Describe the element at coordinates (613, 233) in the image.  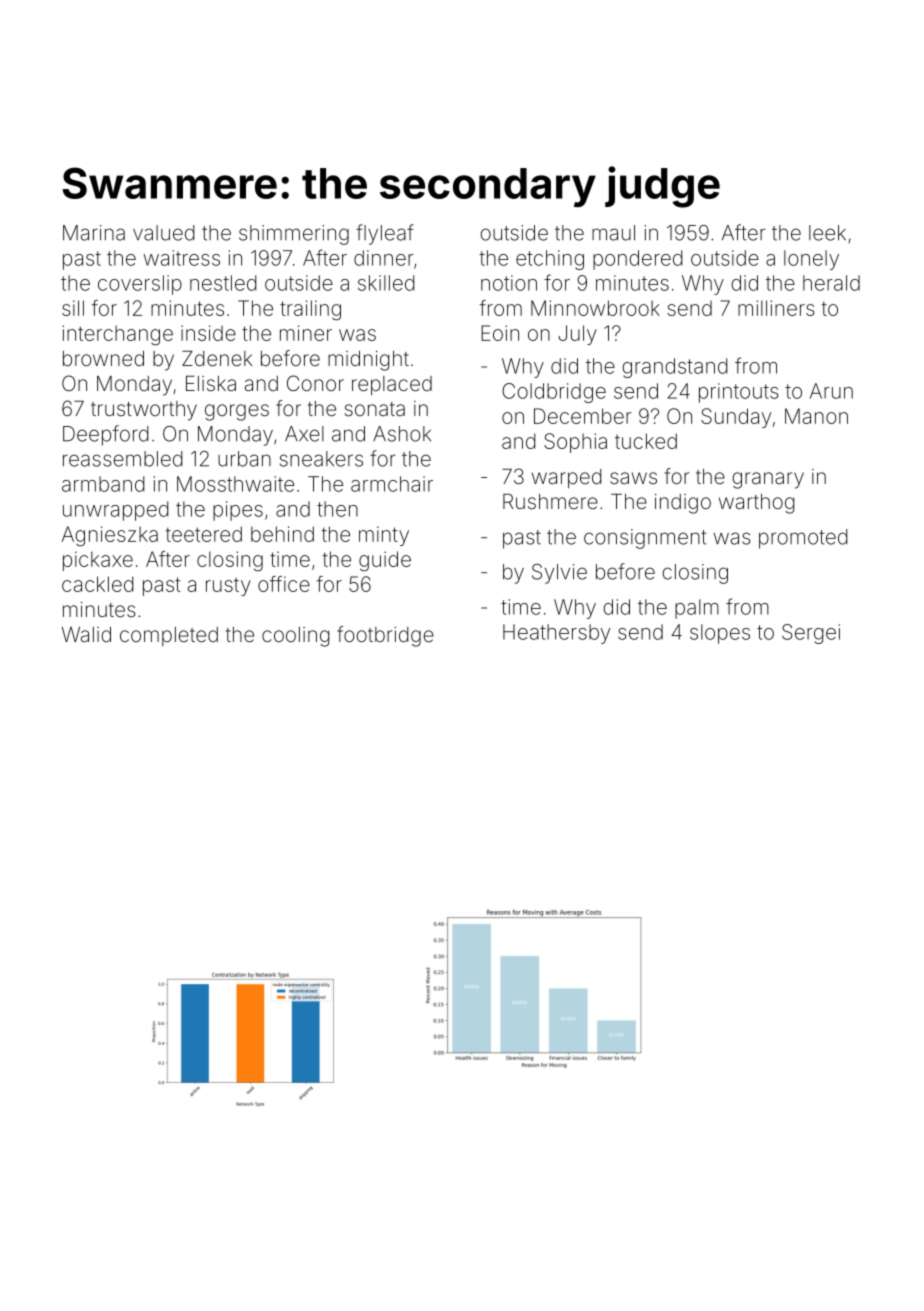
I see `maul` at that location.
